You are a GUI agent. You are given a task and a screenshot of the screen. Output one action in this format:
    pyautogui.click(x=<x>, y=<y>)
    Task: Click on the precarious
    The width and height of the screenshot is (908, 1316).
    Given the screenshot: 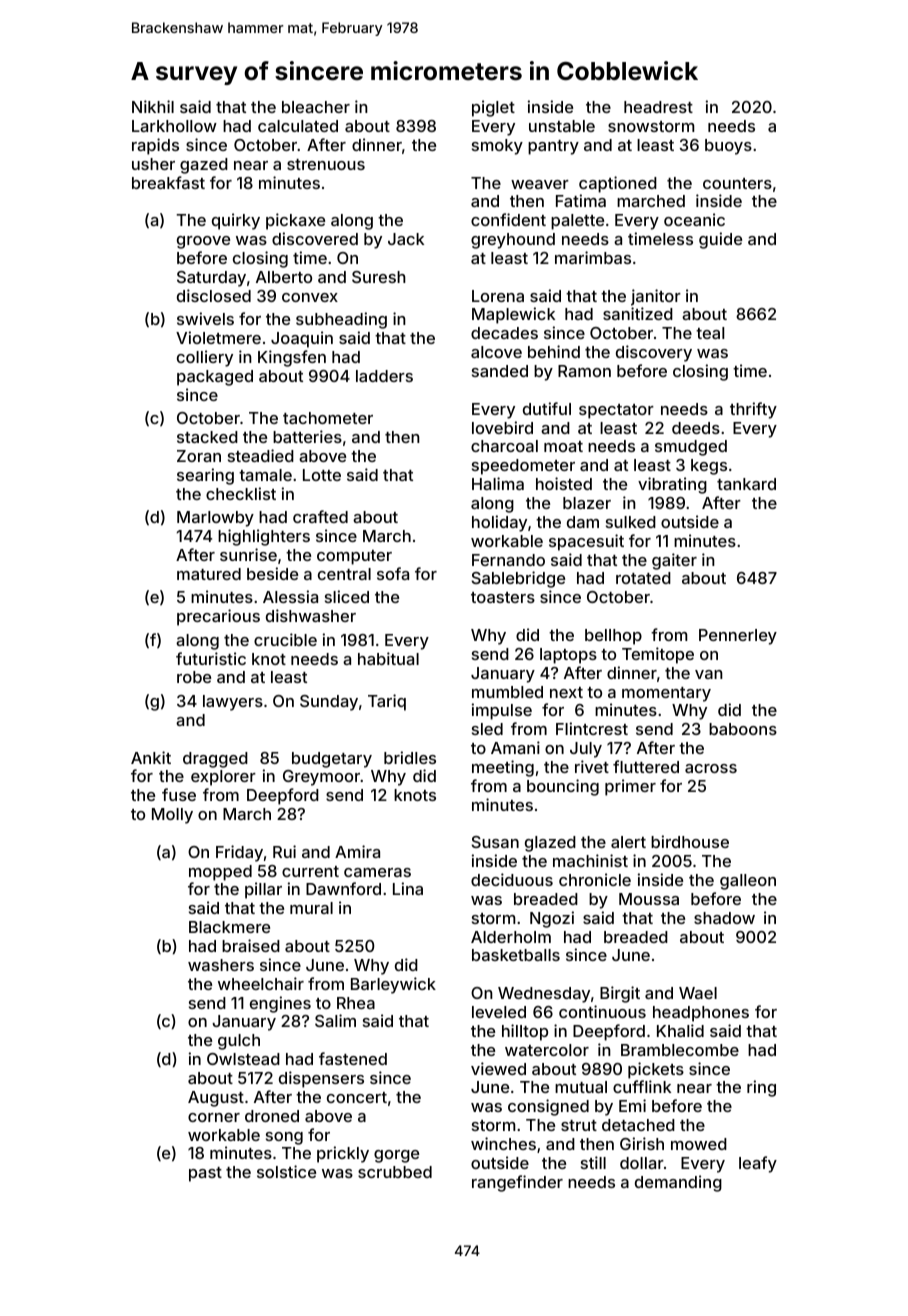 What is the action you would take?
    pyautogui.click(x=218, y=617)
